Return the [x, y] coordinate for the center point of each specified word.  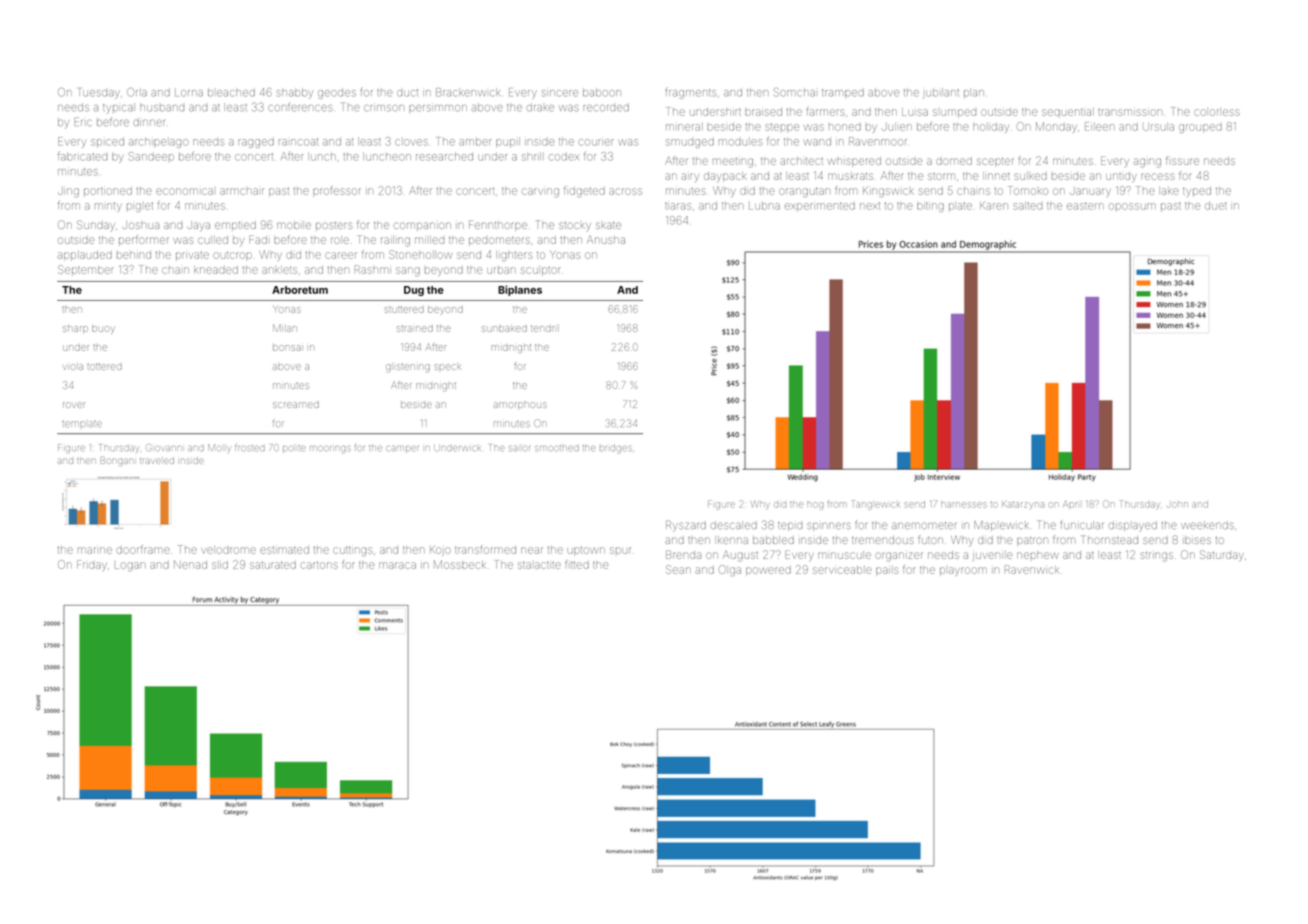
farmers [825, 111]
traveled [157, 461]
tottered [104, 366]
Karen [994, 206]
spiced [107, 142]
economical [184, 191]
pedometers [499, 240]
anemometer [924, 525]
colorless [1218, 112]
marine [95, 550]
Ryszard [686, 526]
